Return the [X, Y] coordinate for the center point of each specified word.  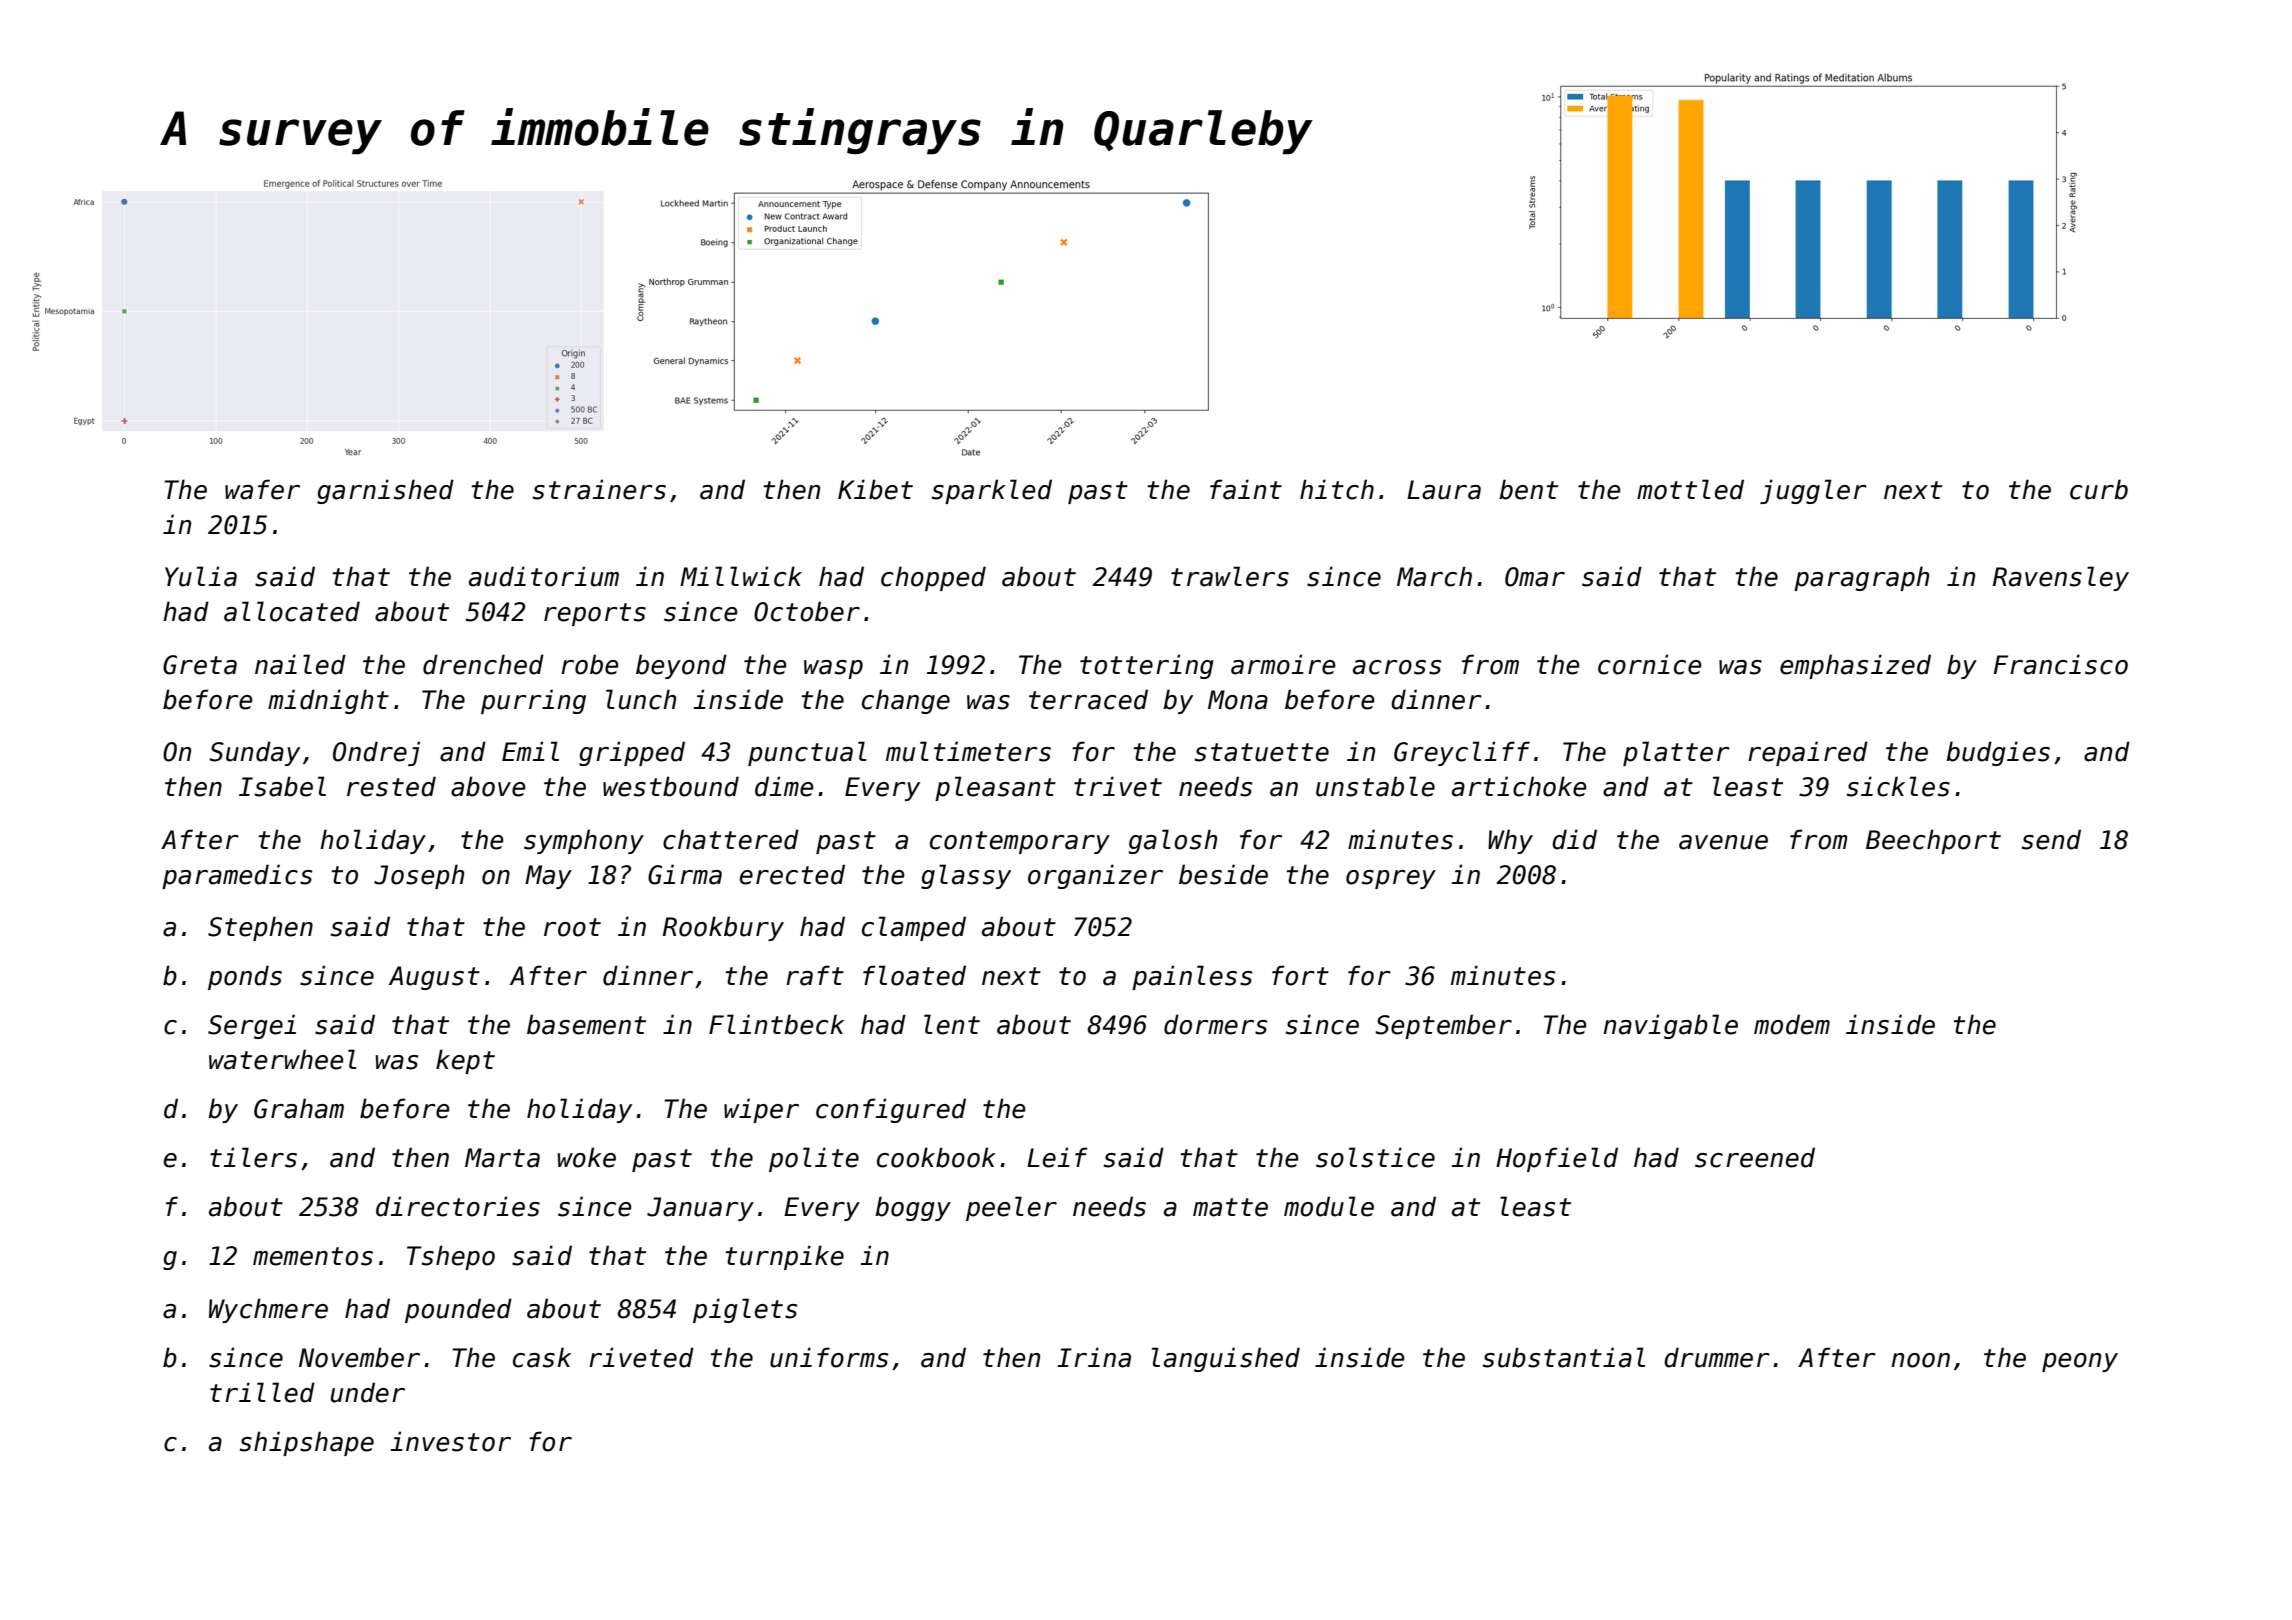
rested [391, 786]
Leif [1057, 1157]
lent [952, 1024]
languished [1226, 1359]
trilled [262, 1392]
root [572, 927]
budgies [1998, 753]
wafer [262, 489]
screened [1755, 1157]
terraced [1088, 699]
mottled [1690, 489]
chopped [933, 578]
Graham [299, 1108]
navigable [1670, 1026]
